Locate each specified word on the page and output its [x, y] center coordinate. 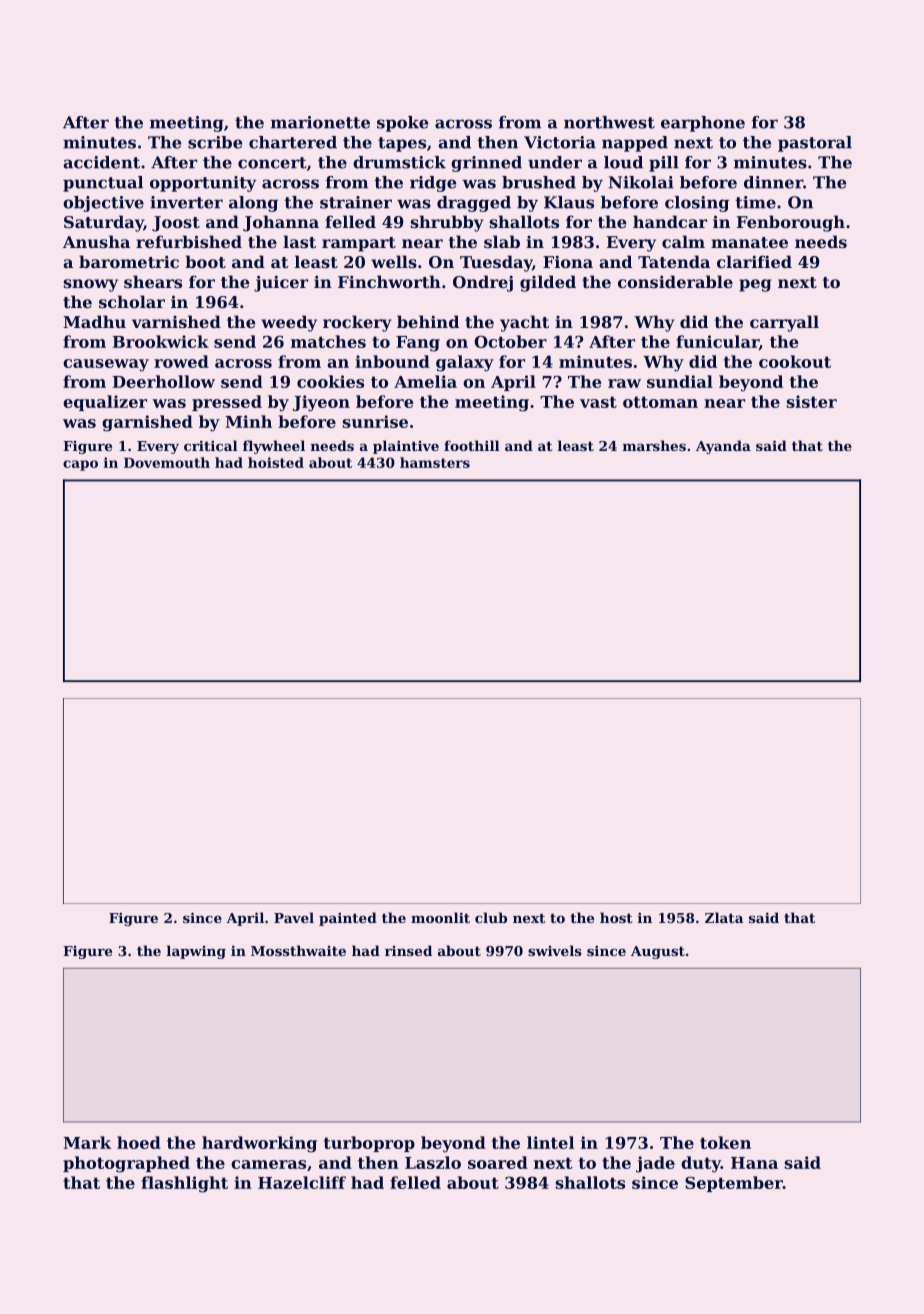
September [734, 1184]
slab [502, 241]
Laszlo [433, 1162]
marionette [320, 122]
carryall [784, 323]
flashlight [184, 1184]
